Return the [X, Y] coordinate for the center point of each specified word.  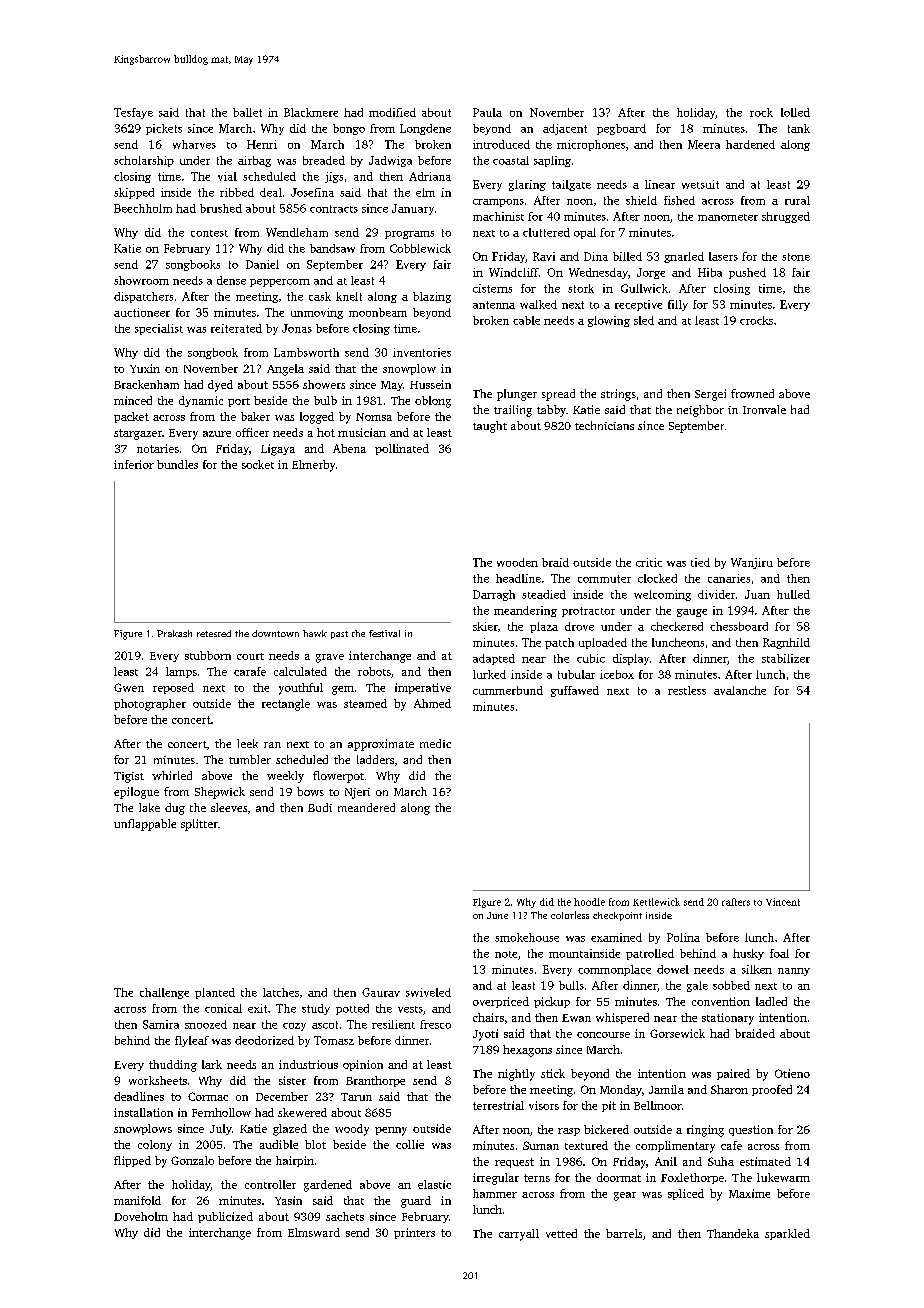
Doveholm [141, 1216]
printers [414, 1233]
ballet [247, 112]
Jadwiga [390, 161]
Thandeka [733, 1233]
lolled [795, 112]
